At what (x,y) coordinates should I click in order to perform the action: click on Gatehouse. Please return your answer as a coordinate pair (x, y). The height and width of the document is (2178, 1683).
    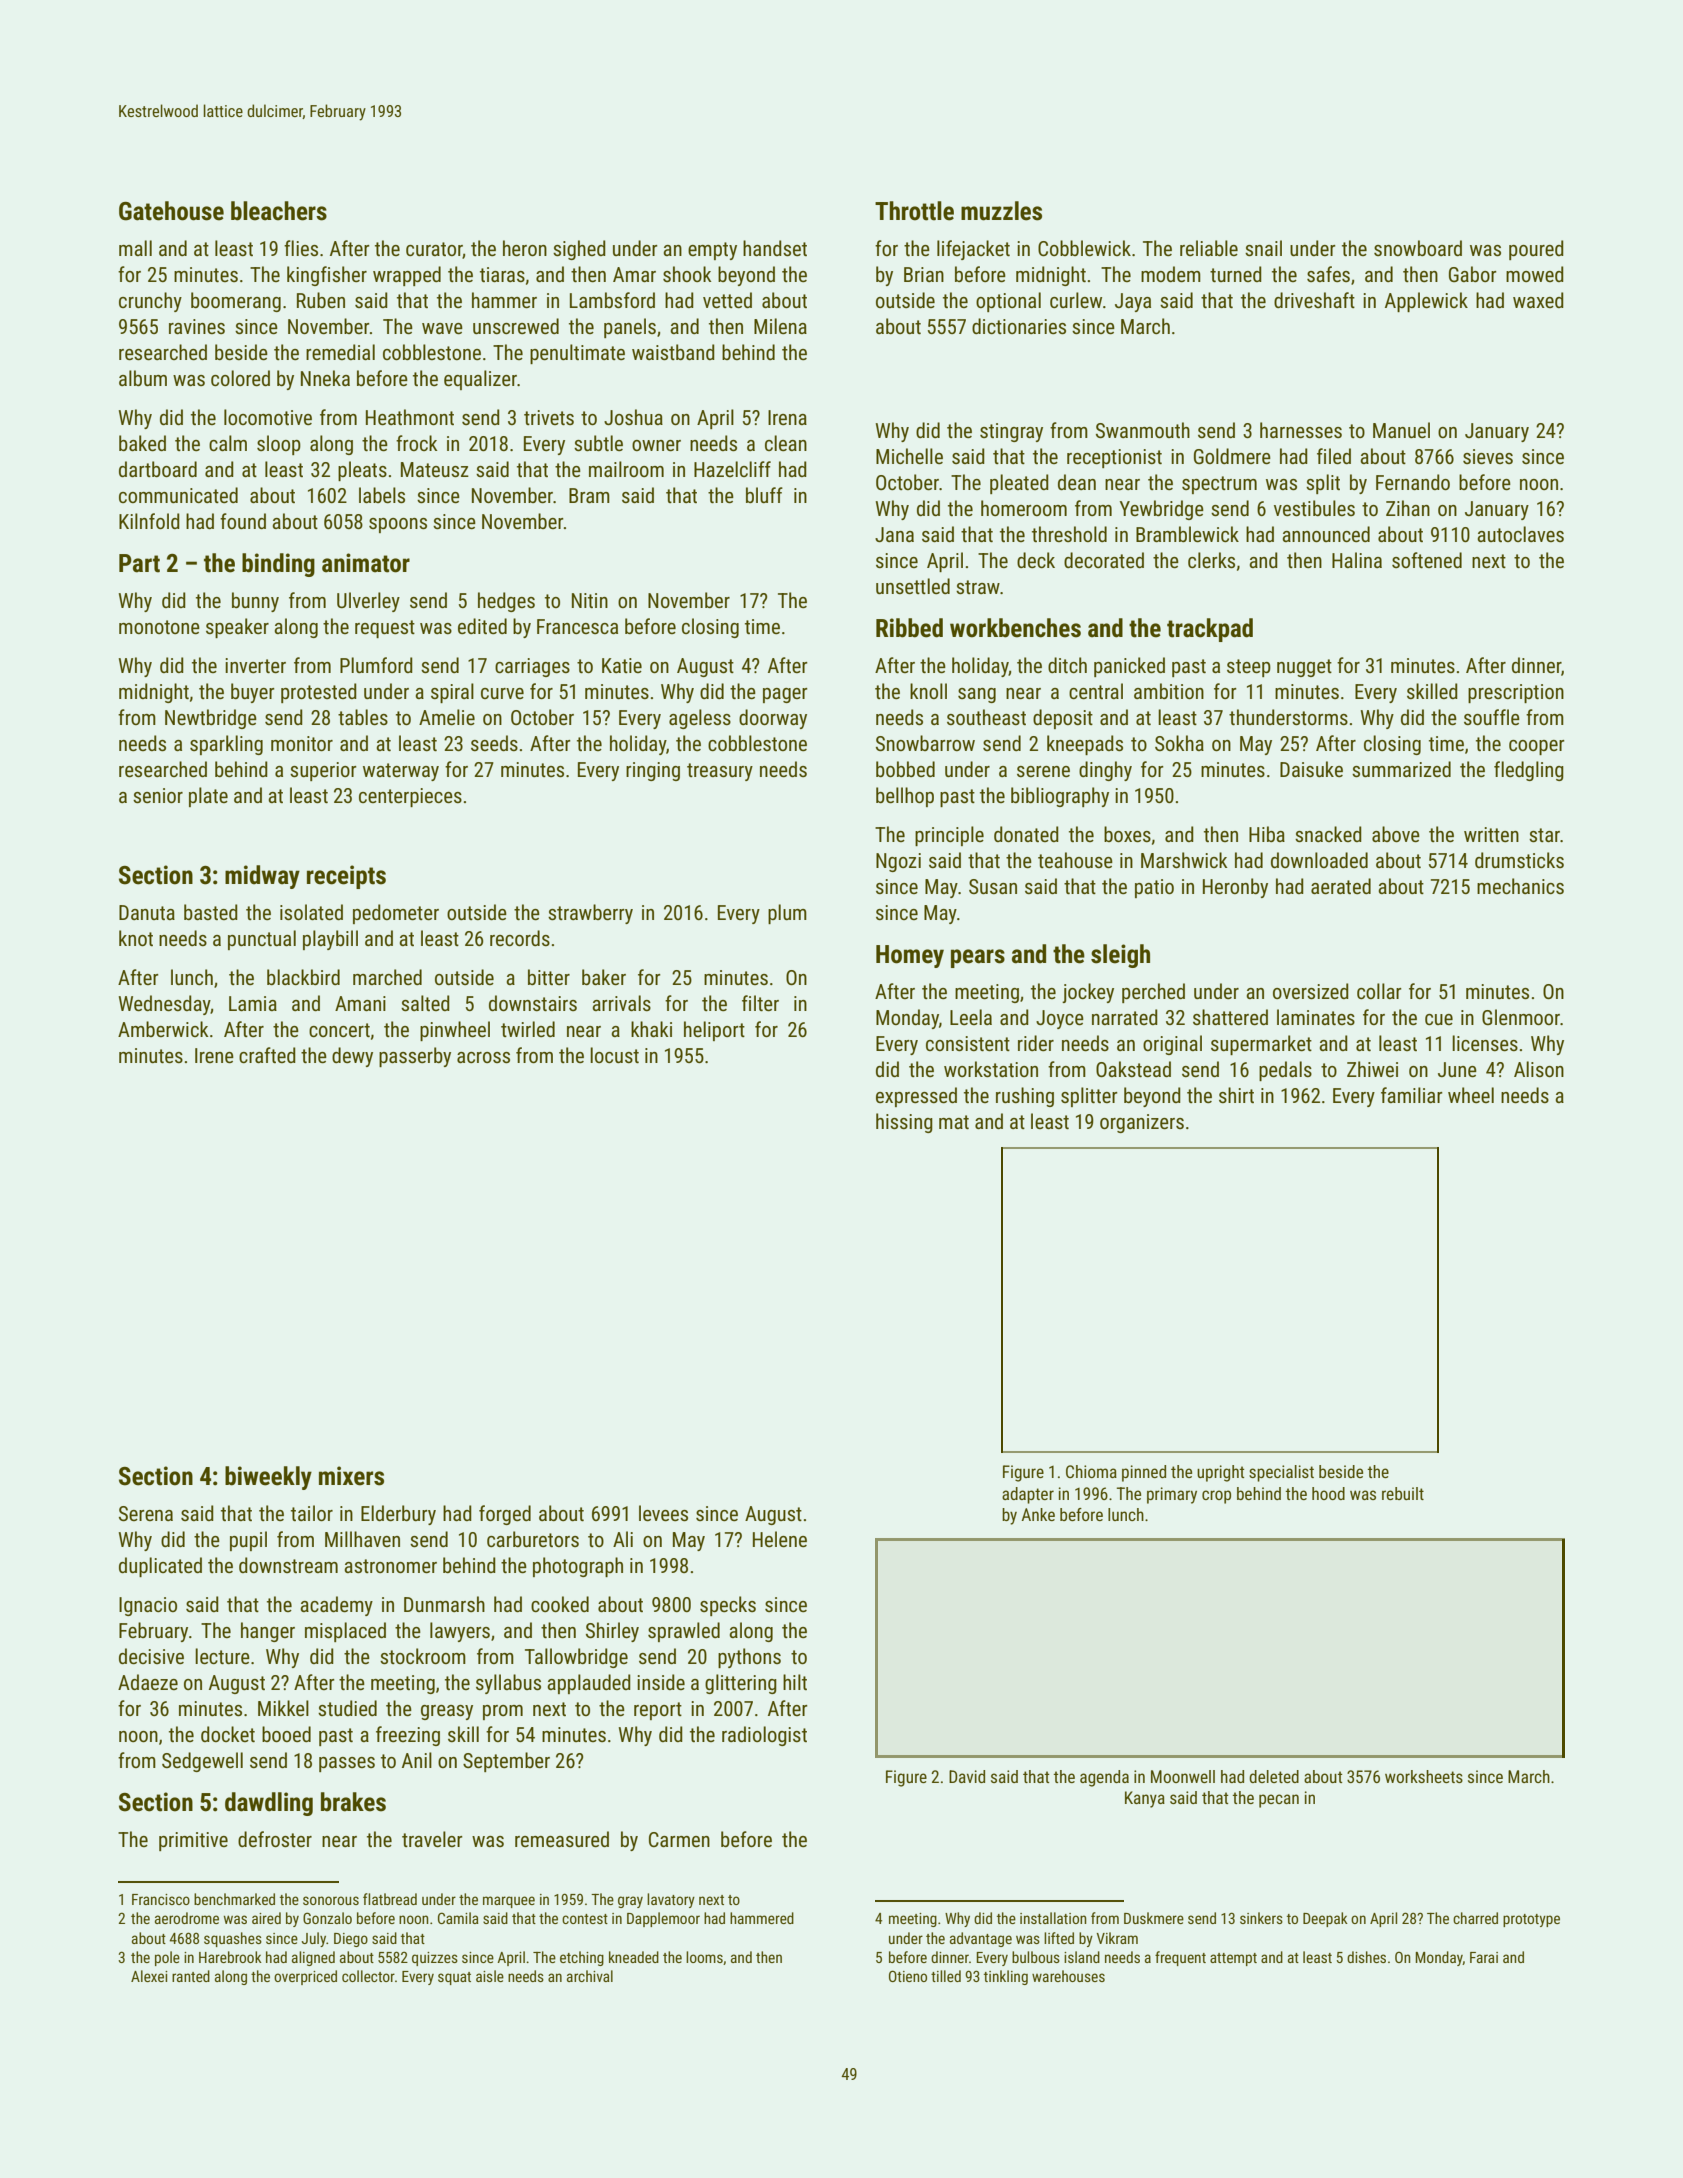
    Looking at the image, I should click on (171, 211).
